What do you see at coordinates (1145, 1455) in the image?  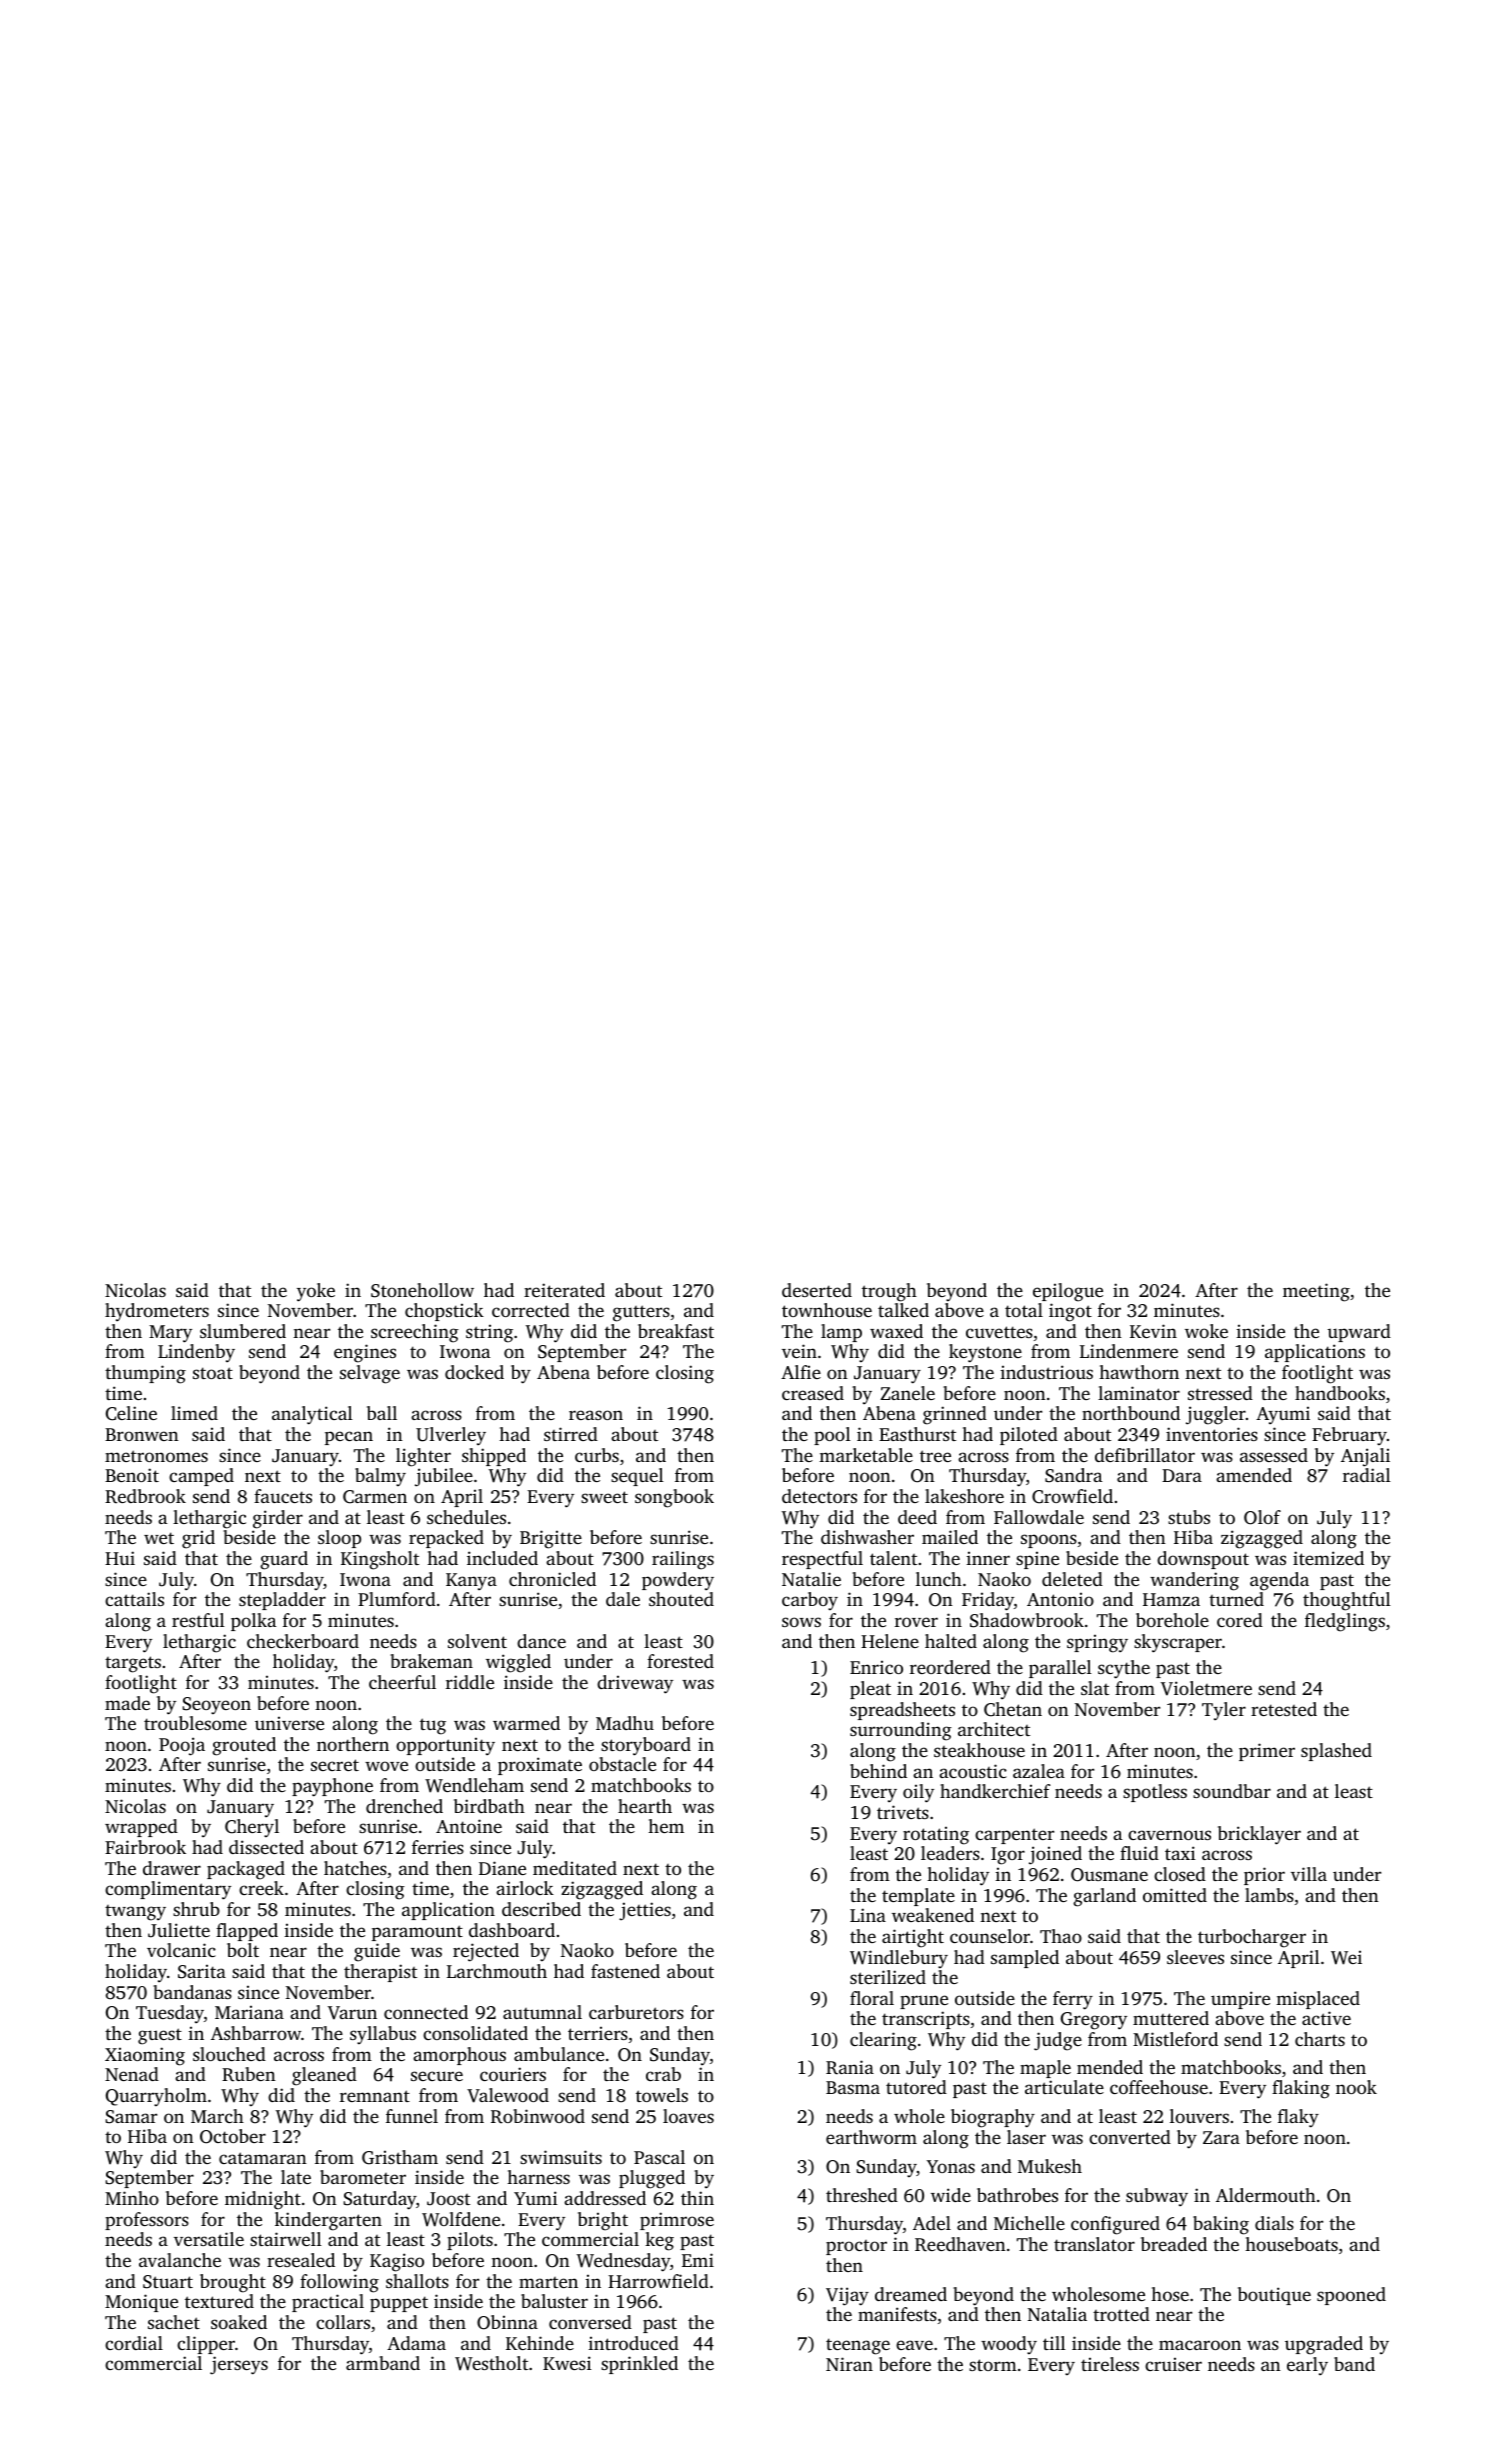 I see `defibrillator` at bounding box center [1145, 1455].
